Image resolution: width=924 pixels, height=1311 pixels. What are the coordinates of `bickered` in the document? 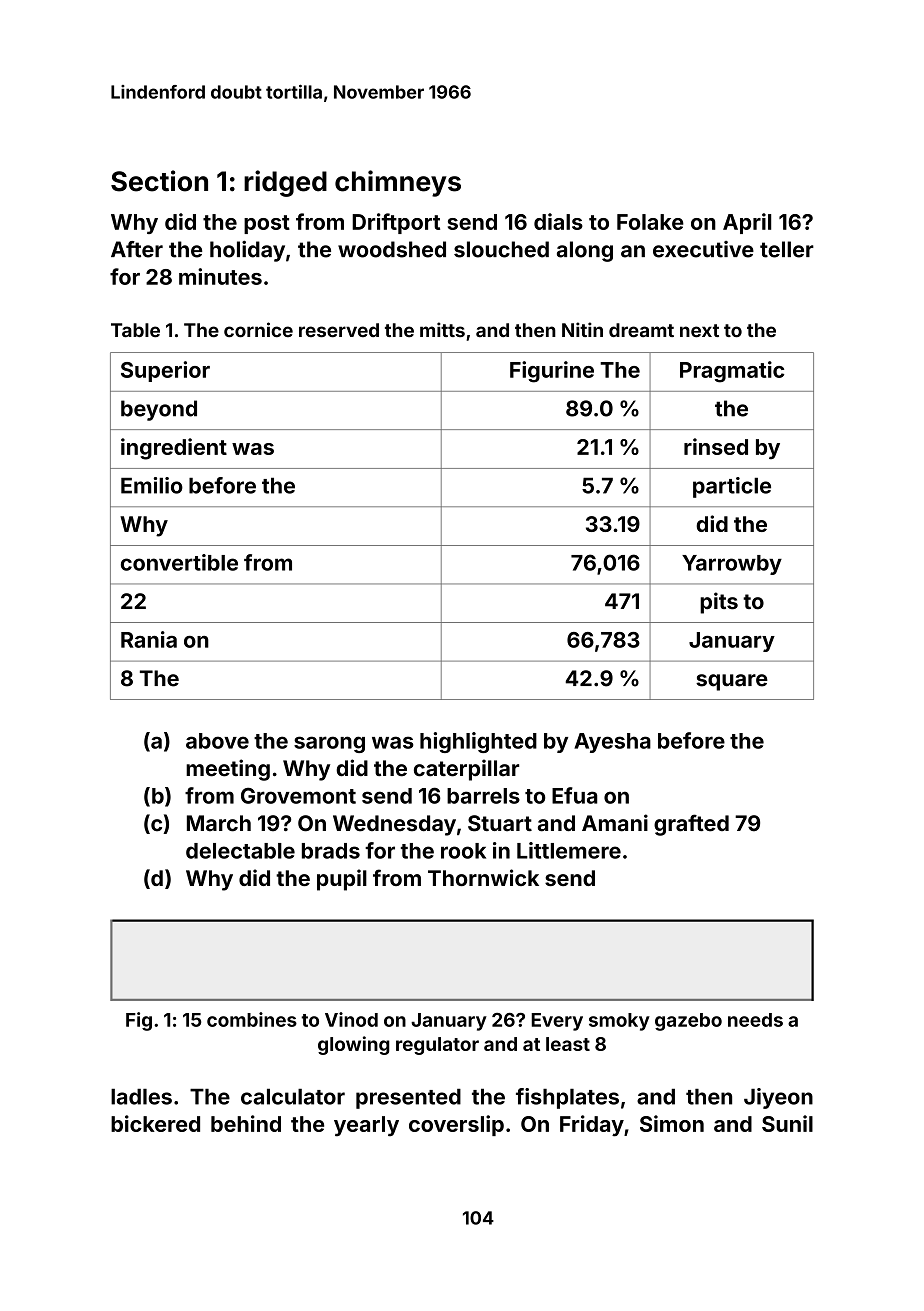 It's located at (155, 1123).
